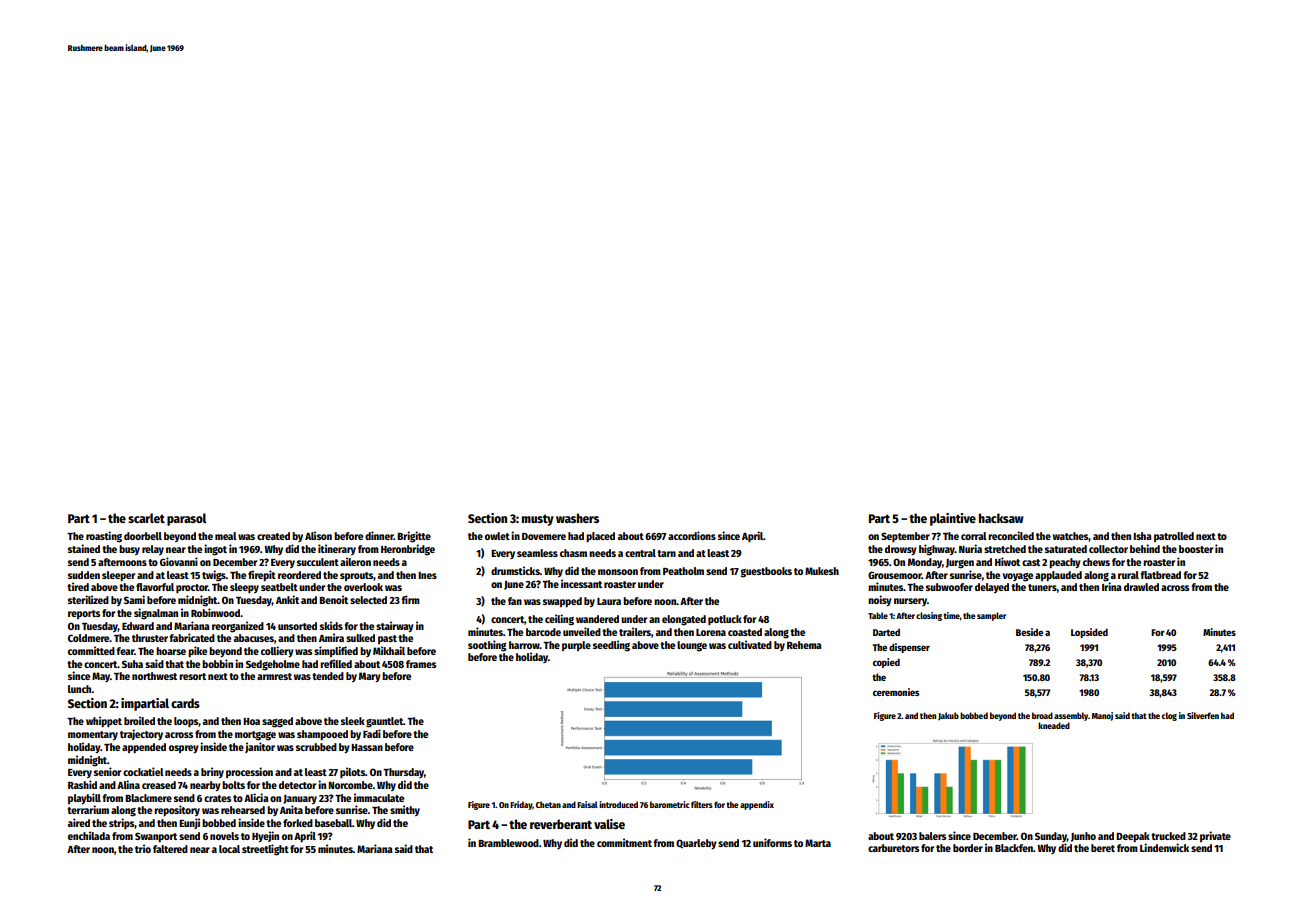 The image size is (1308, 924). What do you see at coordinates (1203, 715) in the screenshot?
I see `Silverfen` at bounding box center [1203, 715].
